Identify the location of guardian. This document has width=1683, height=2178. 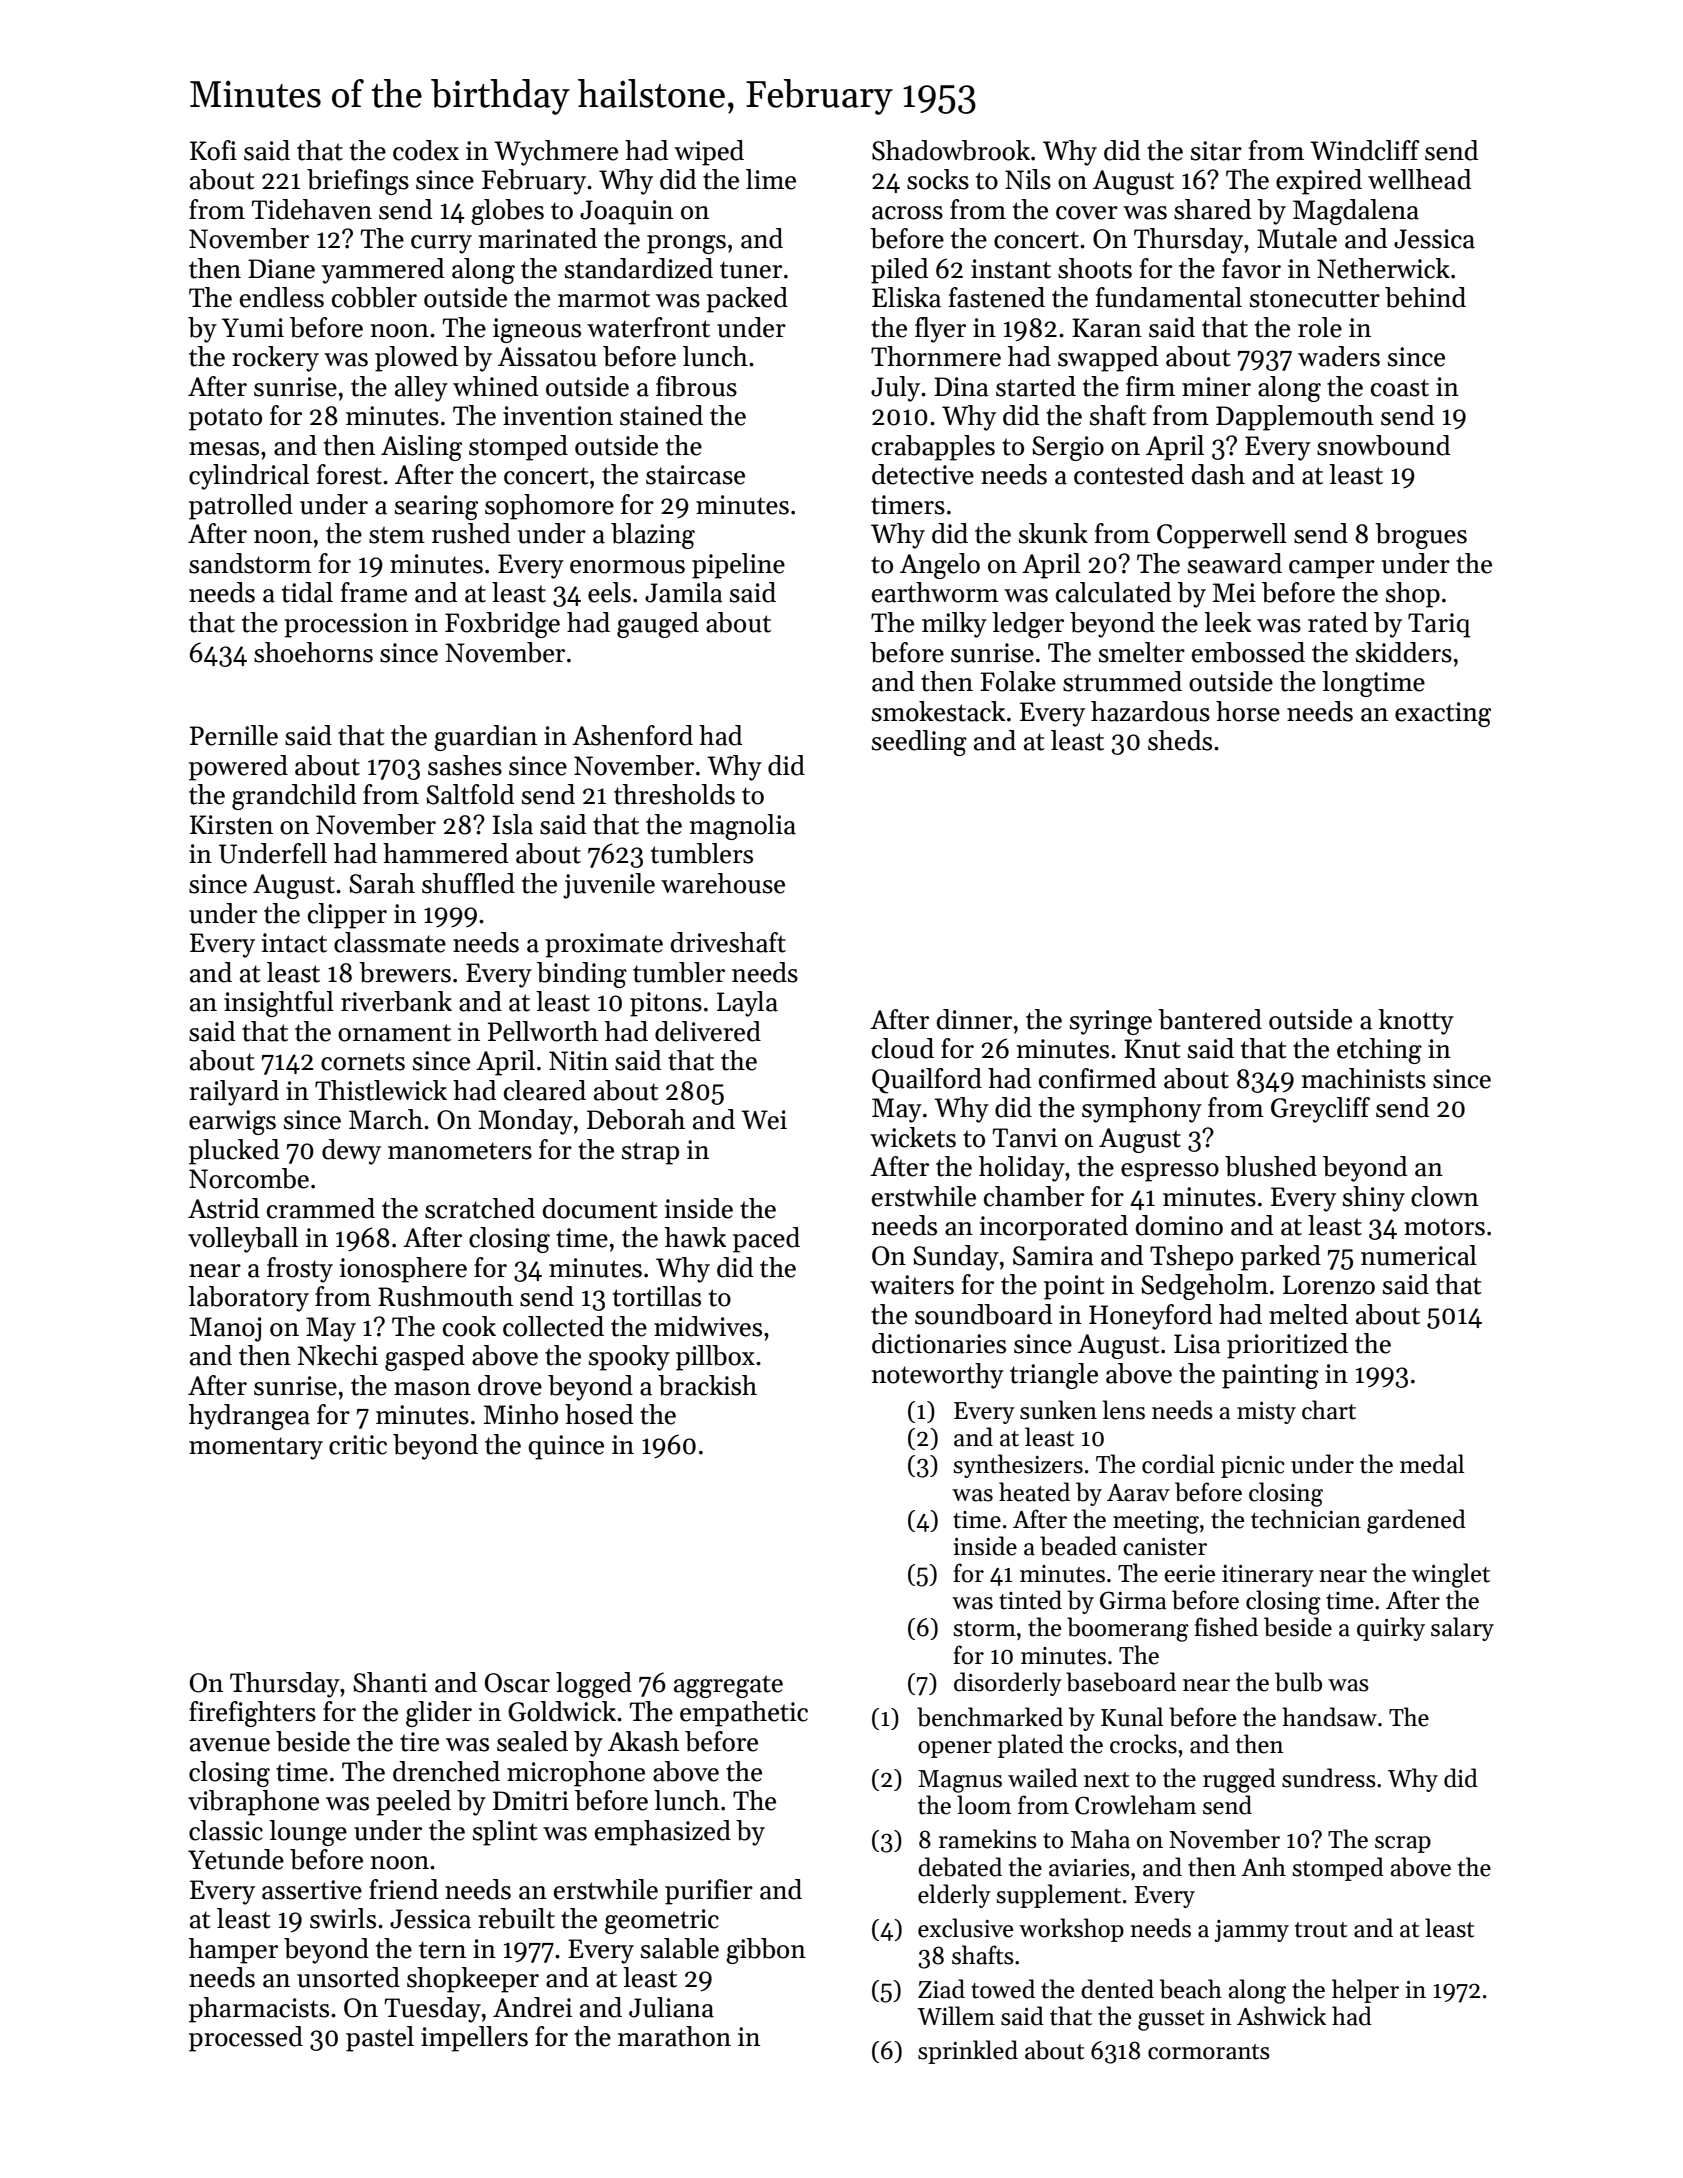
(485, 738).
